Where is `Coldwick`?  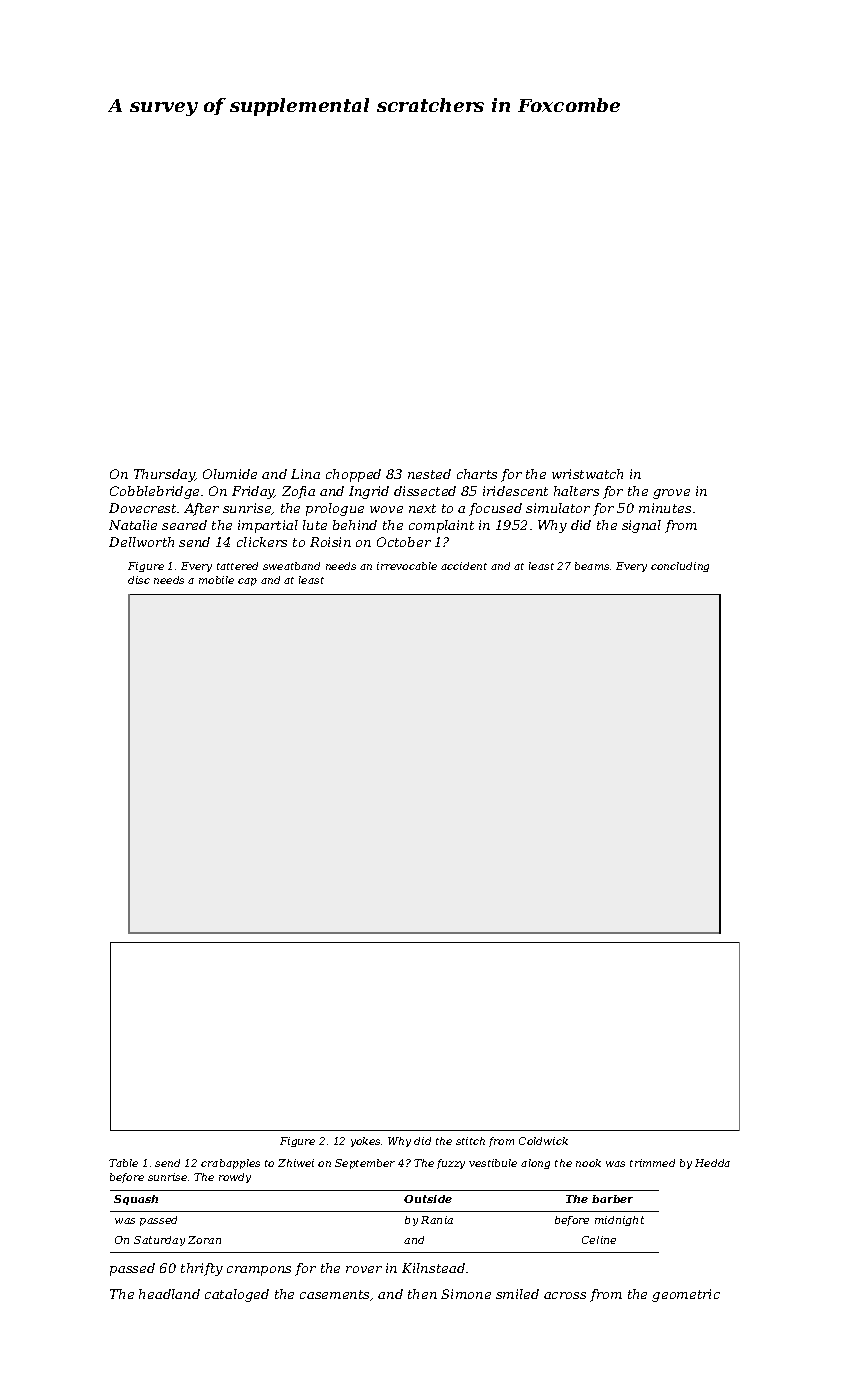 Coldwick is located at coordinates (543, 1141).
